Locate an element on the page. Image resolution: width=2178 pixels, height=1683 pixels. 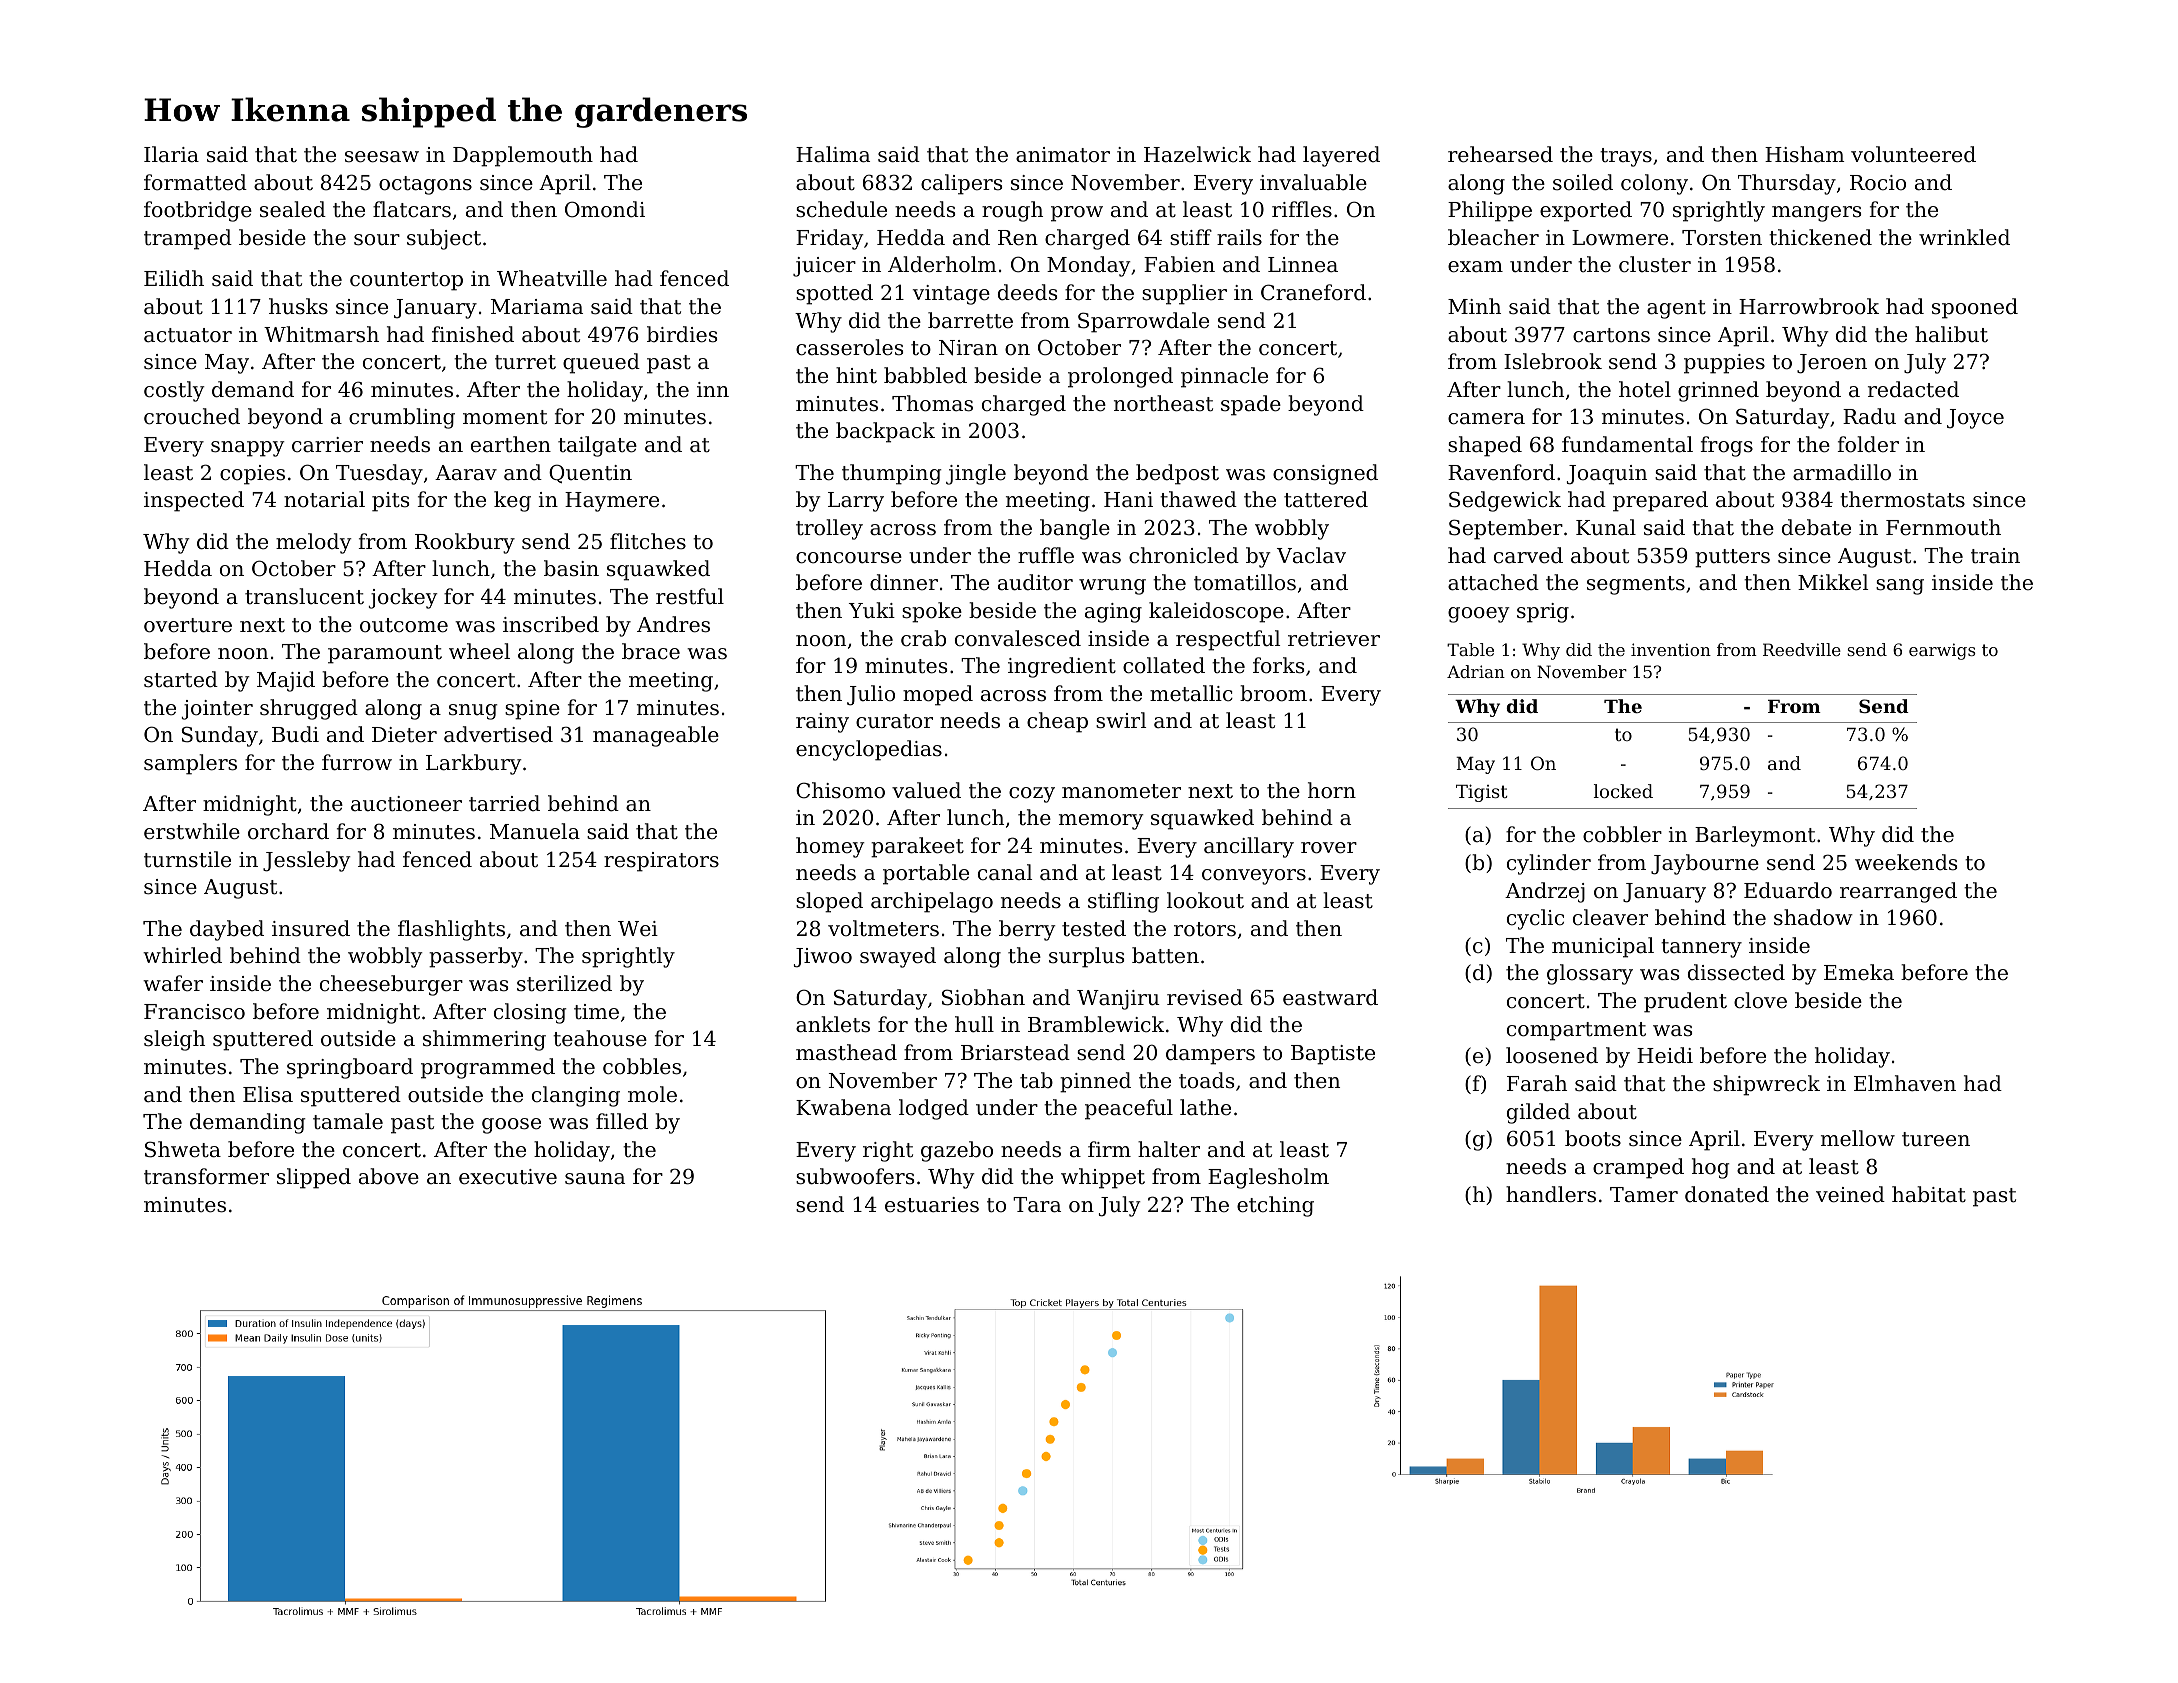
Hisham is located at coordinates (1805, 154).
